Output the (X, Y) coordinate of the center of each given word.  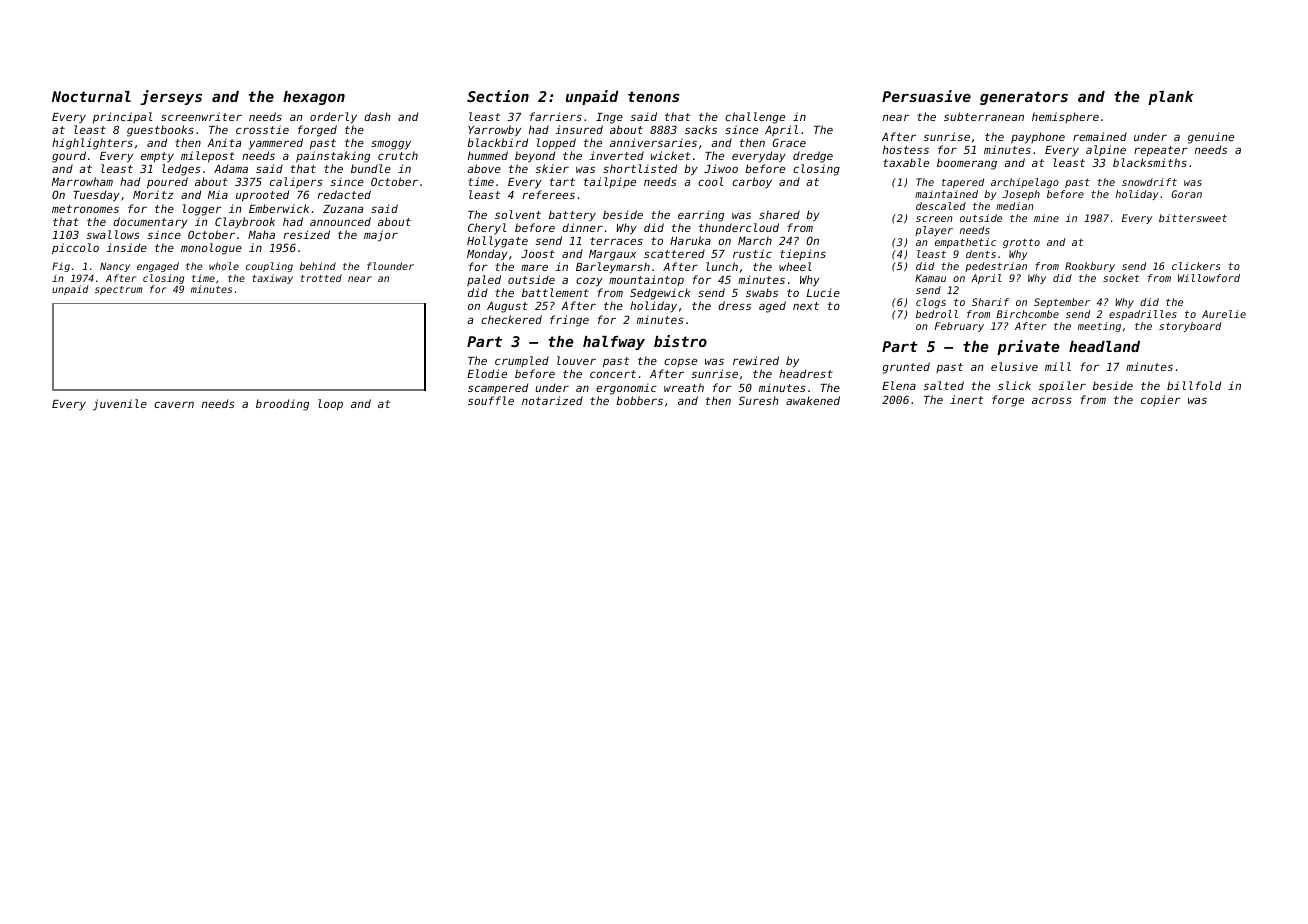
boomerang (967, 164)
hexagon (314, 98)
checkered (511, 319)
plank (1170, 98)
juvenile (120, 405)
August (507, 307)
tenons (654, 96)
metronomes (85, 209)
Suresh (758, 400)
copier (1161, 400)
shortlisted (640, 168)
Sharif (990, 302)
